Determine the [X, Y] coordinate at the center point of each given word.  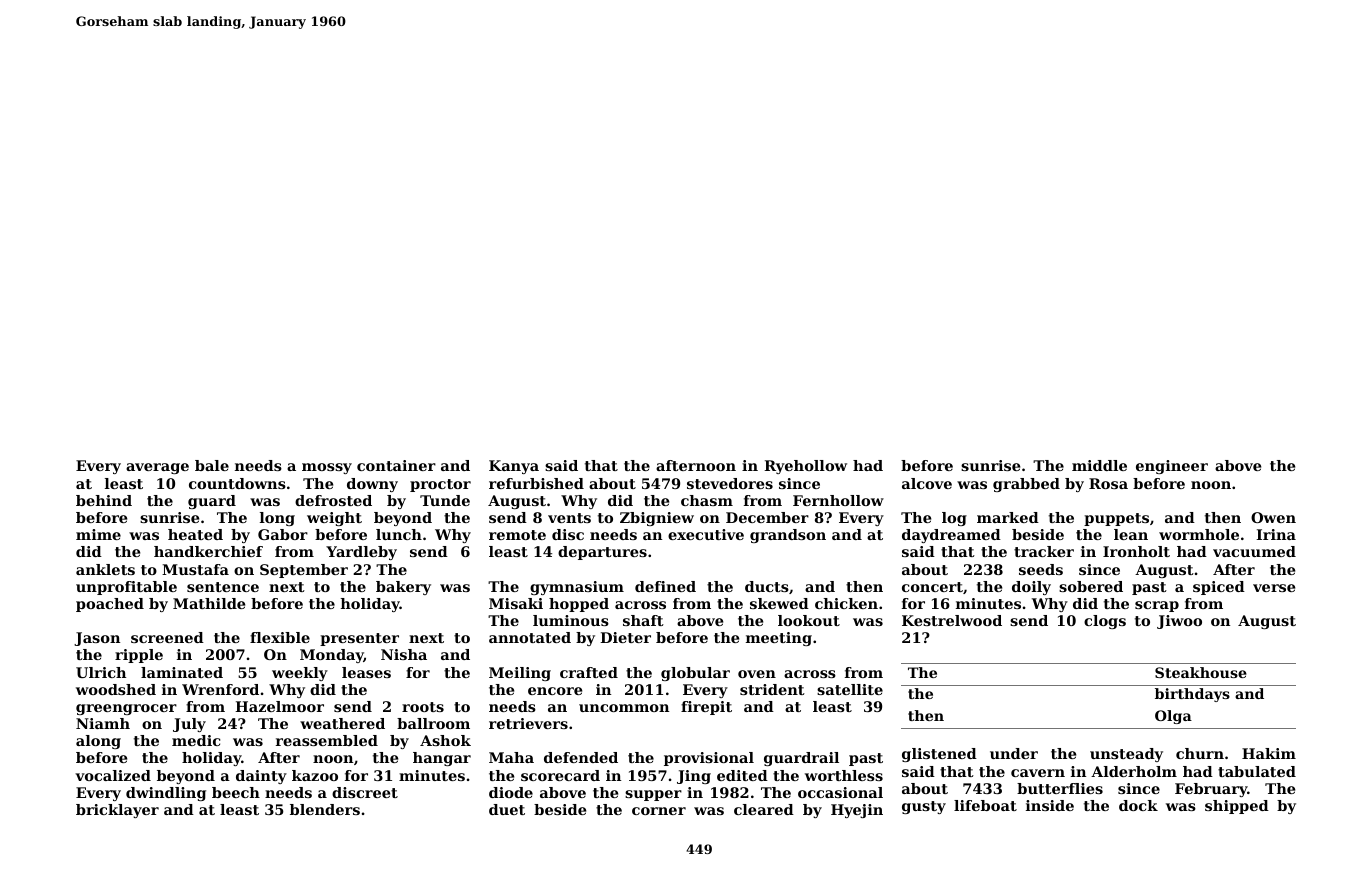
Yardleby [361, 553]
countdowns [237, 483]
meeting [779, 639]
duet [507, 809]
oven [757, 674]
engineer [1172, 467]
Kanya [514, 467]
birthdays [1192, 695]
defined [665, 586]
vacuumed [1254, 551]
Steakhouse [1201, 672]
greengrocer [126, 709]
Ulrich [101, 672]
